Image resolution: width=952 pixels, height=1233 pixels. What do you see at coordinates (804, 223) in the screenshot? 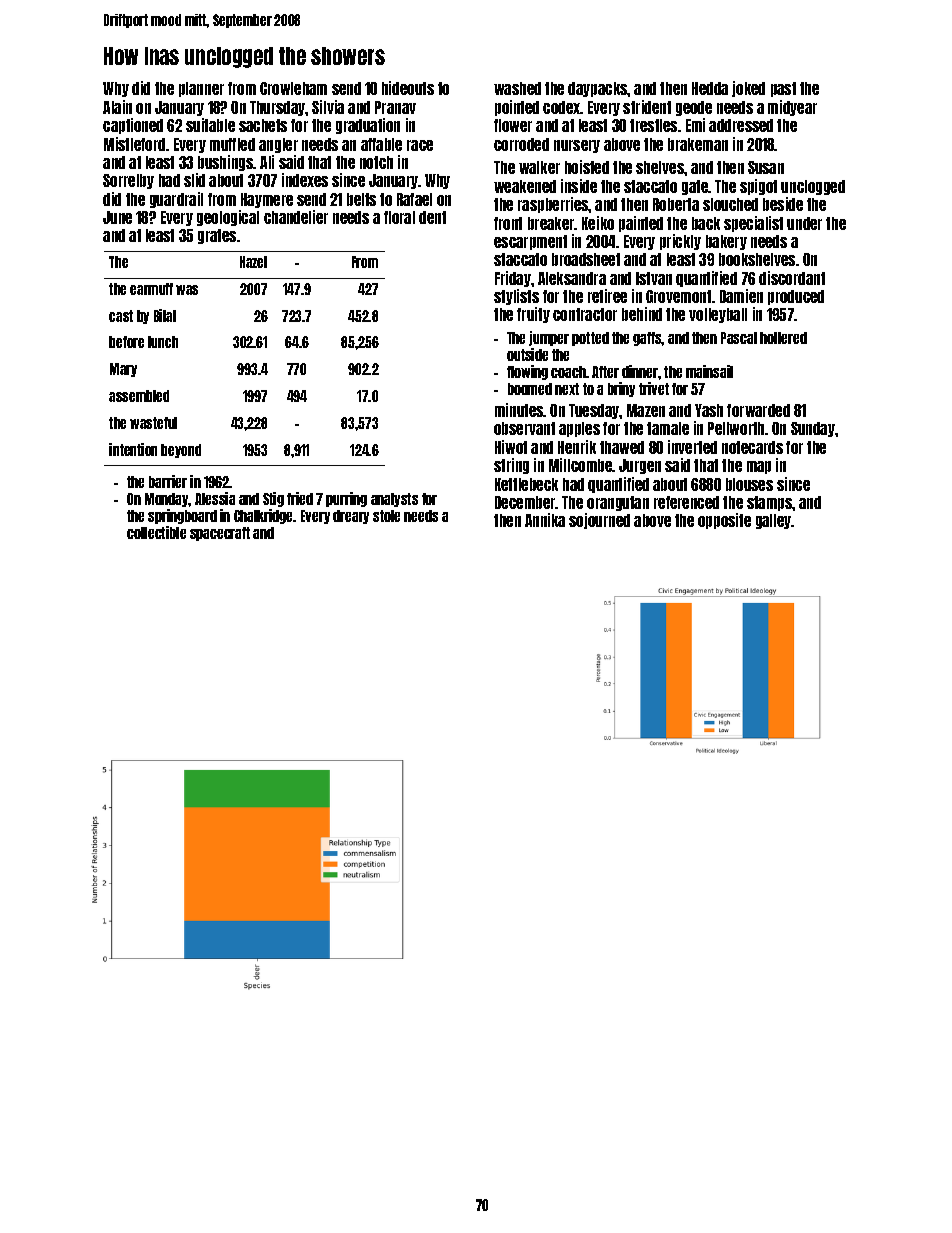
I see `under` at bounding box center [804, 223].
